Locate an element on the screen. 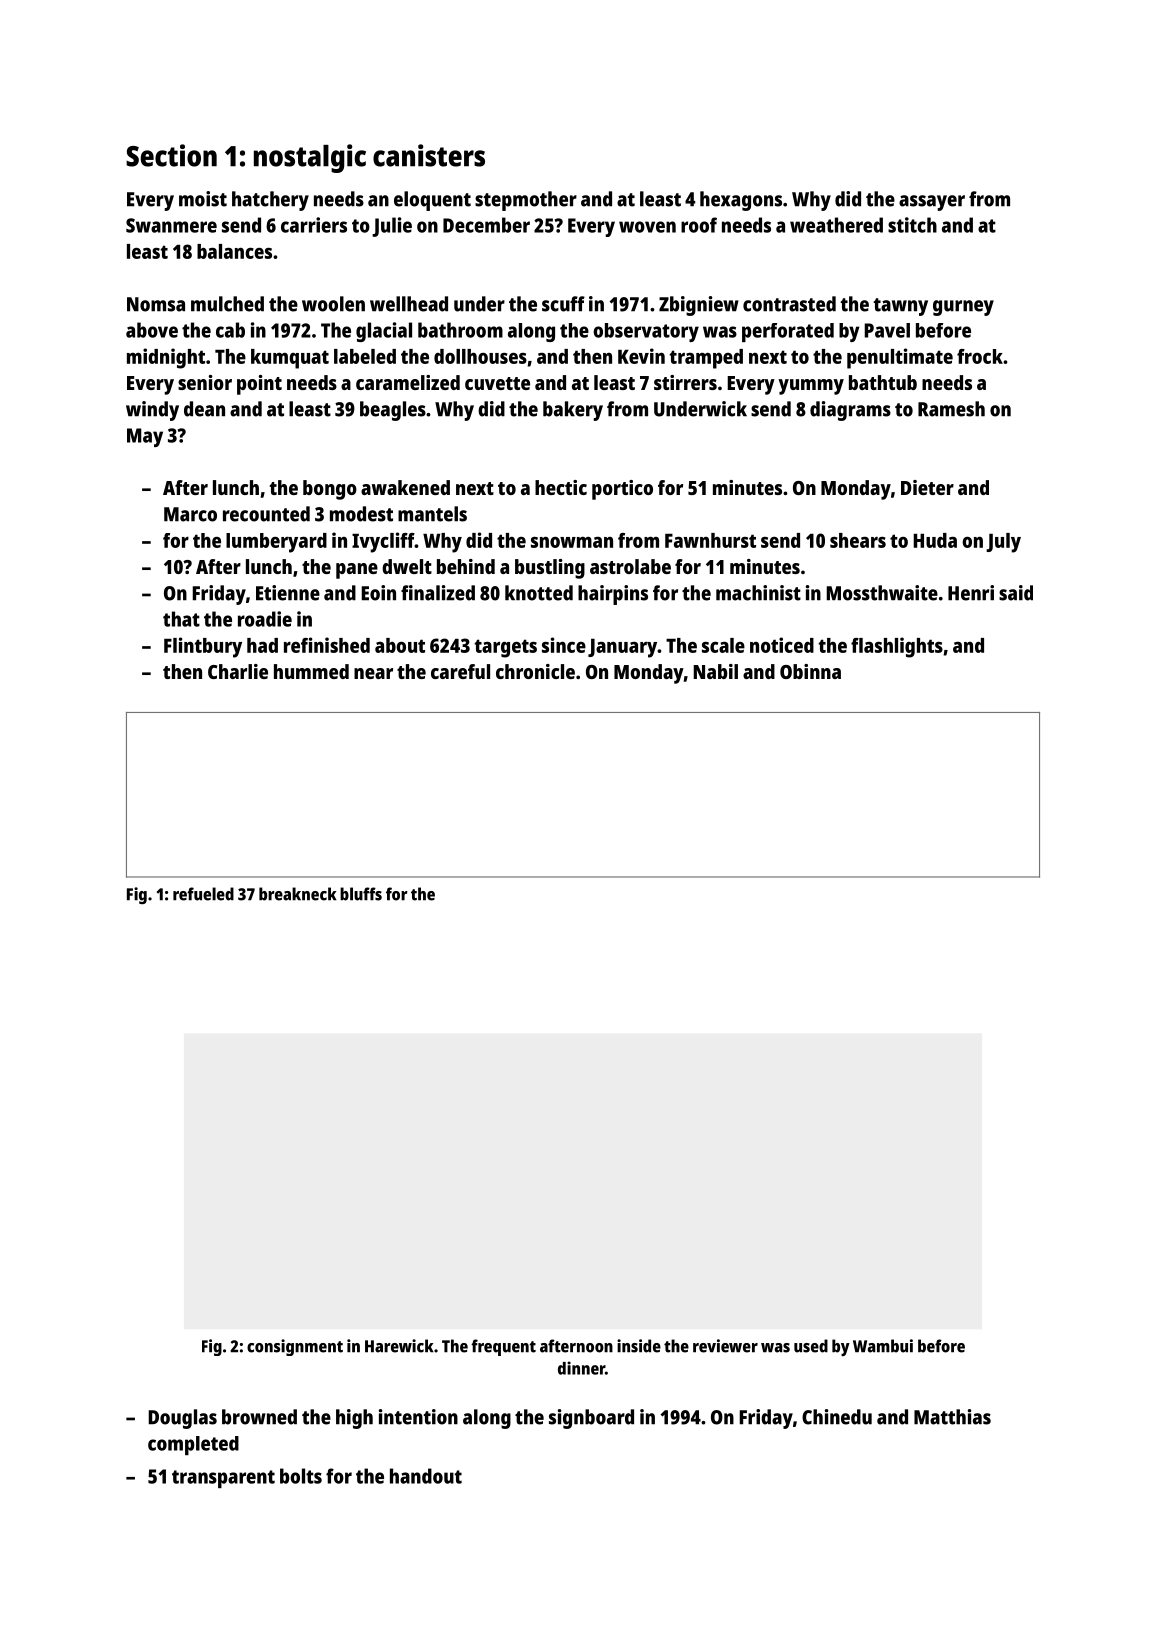 The height and width of the screenshot is (1650, 1166). Wambui is located at coordinates (883, 1346).
